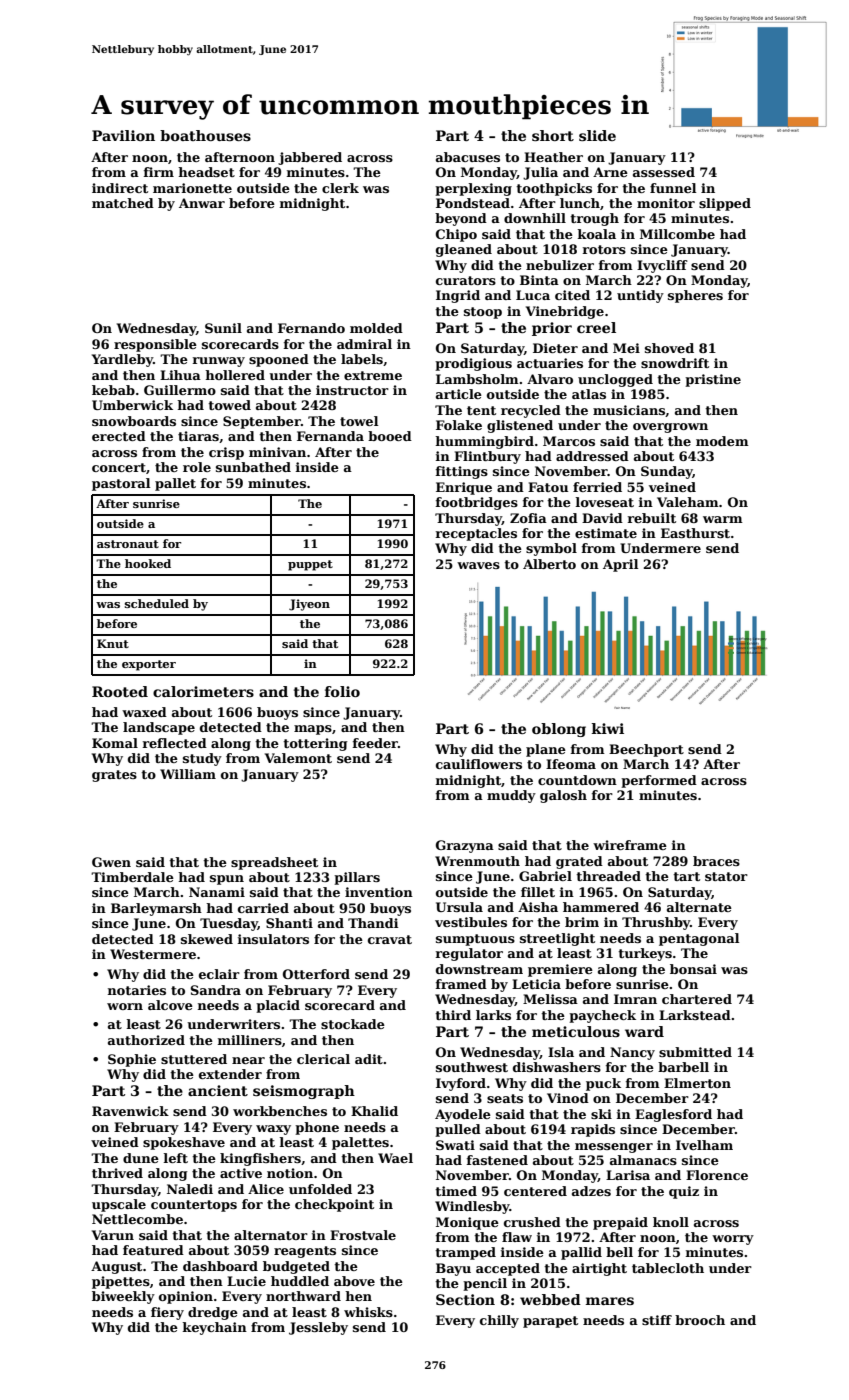  What do you see at coordinates (608, 728) in the screenshot?
I see `kiwi` at bounding box center [608, 728].
